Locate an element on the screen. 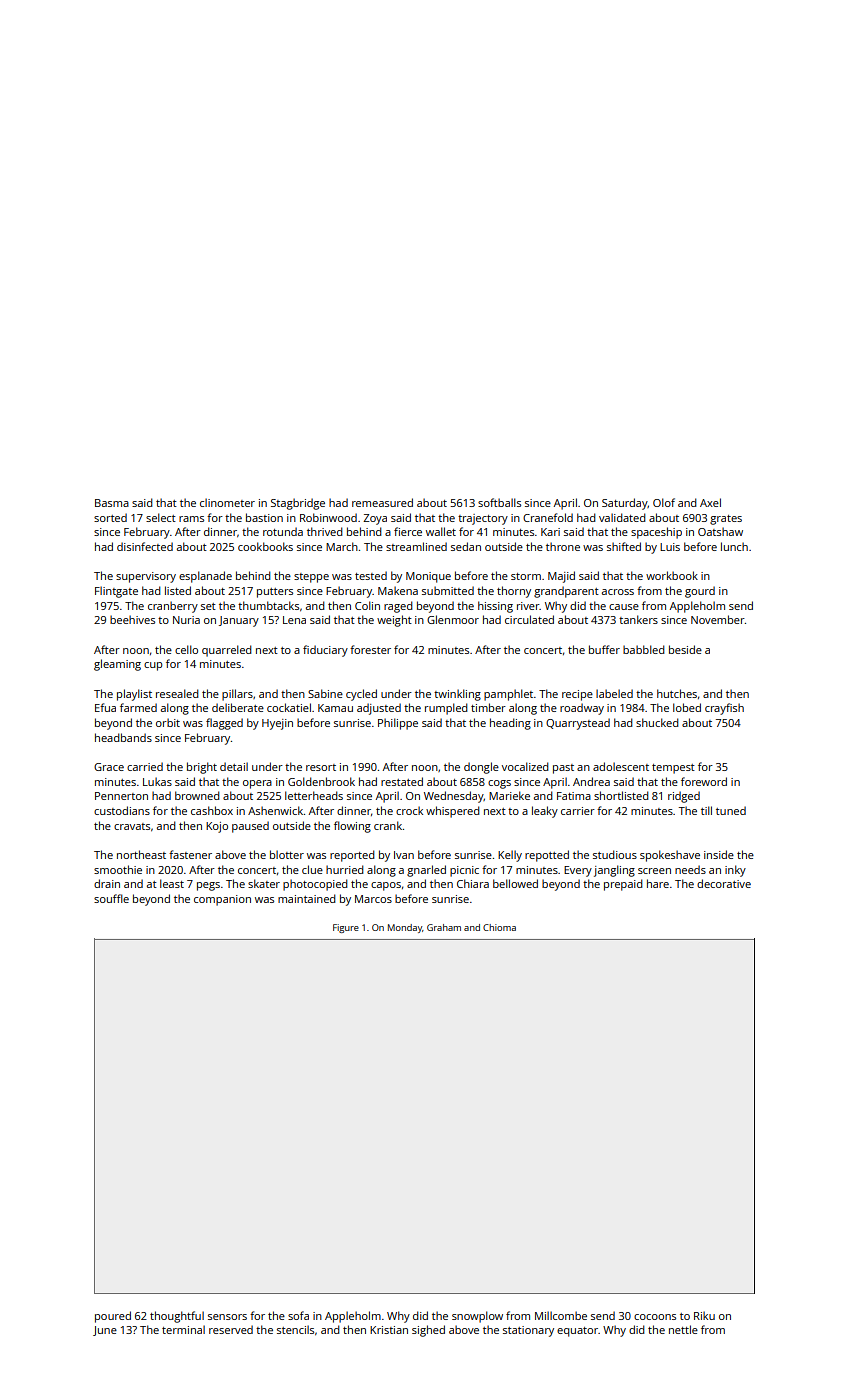  Chioma is located at coordinates (499, 927).
